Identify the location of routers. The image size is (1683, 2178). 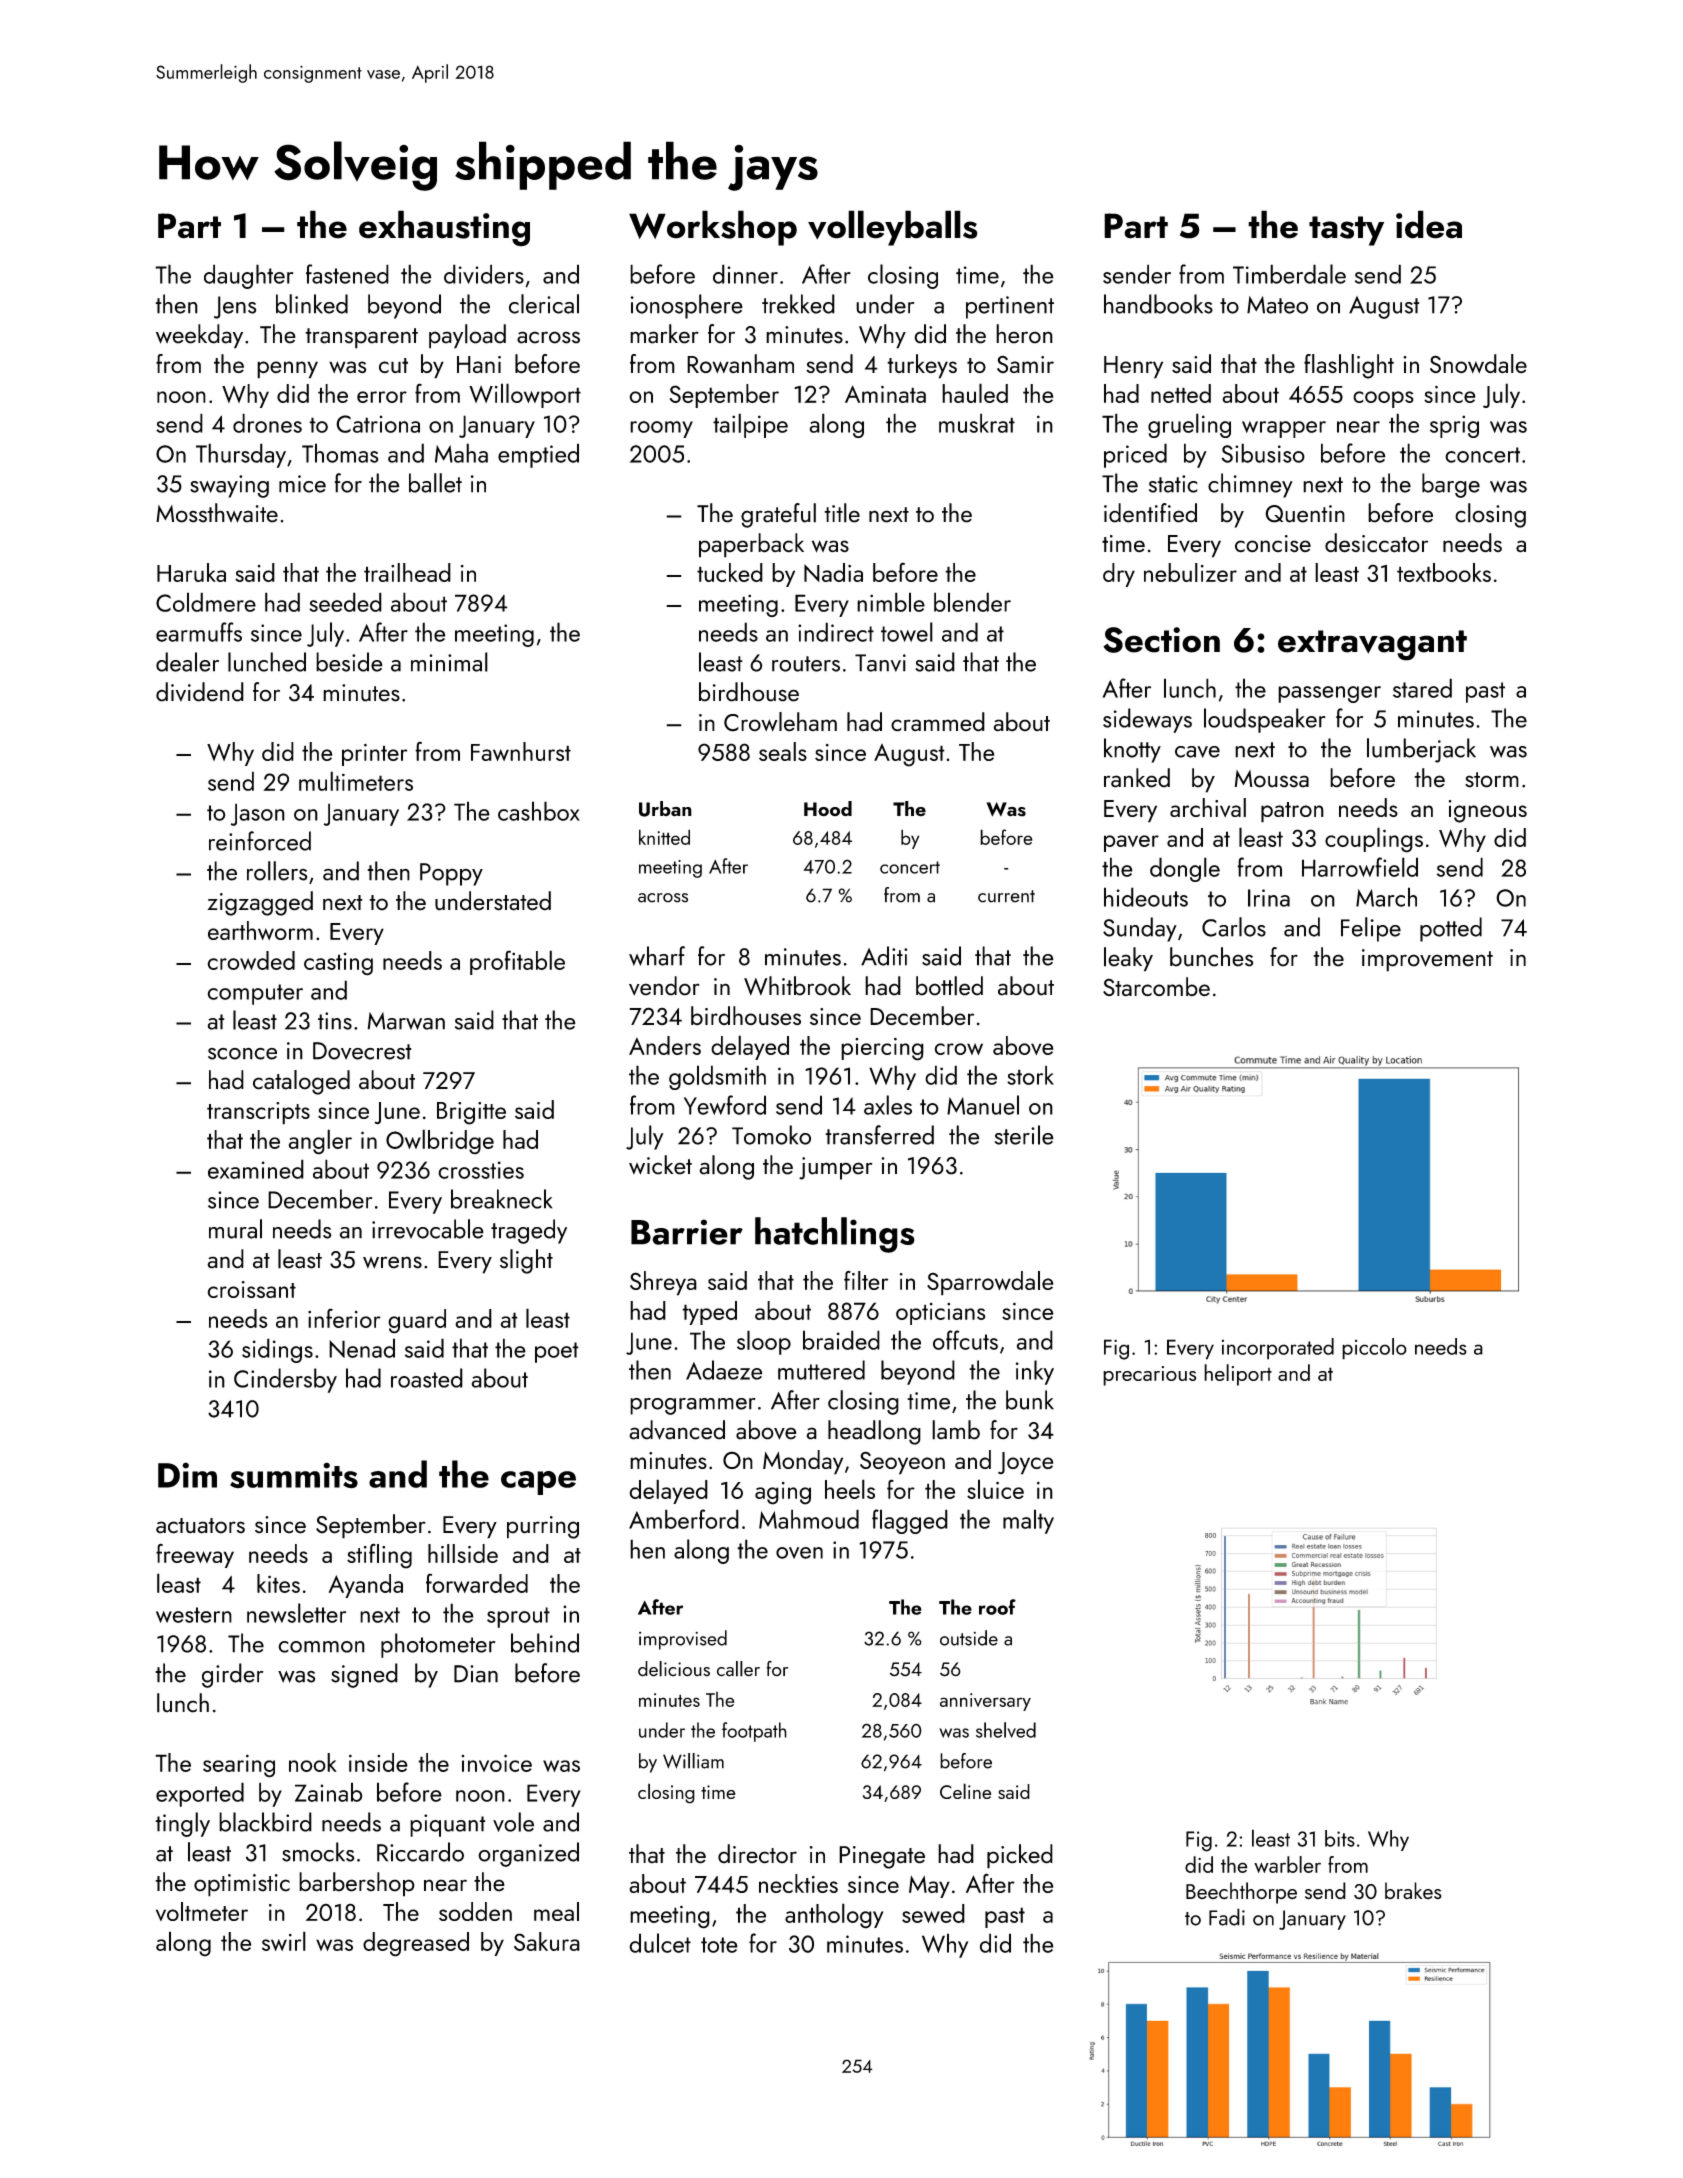
(806, 664).
